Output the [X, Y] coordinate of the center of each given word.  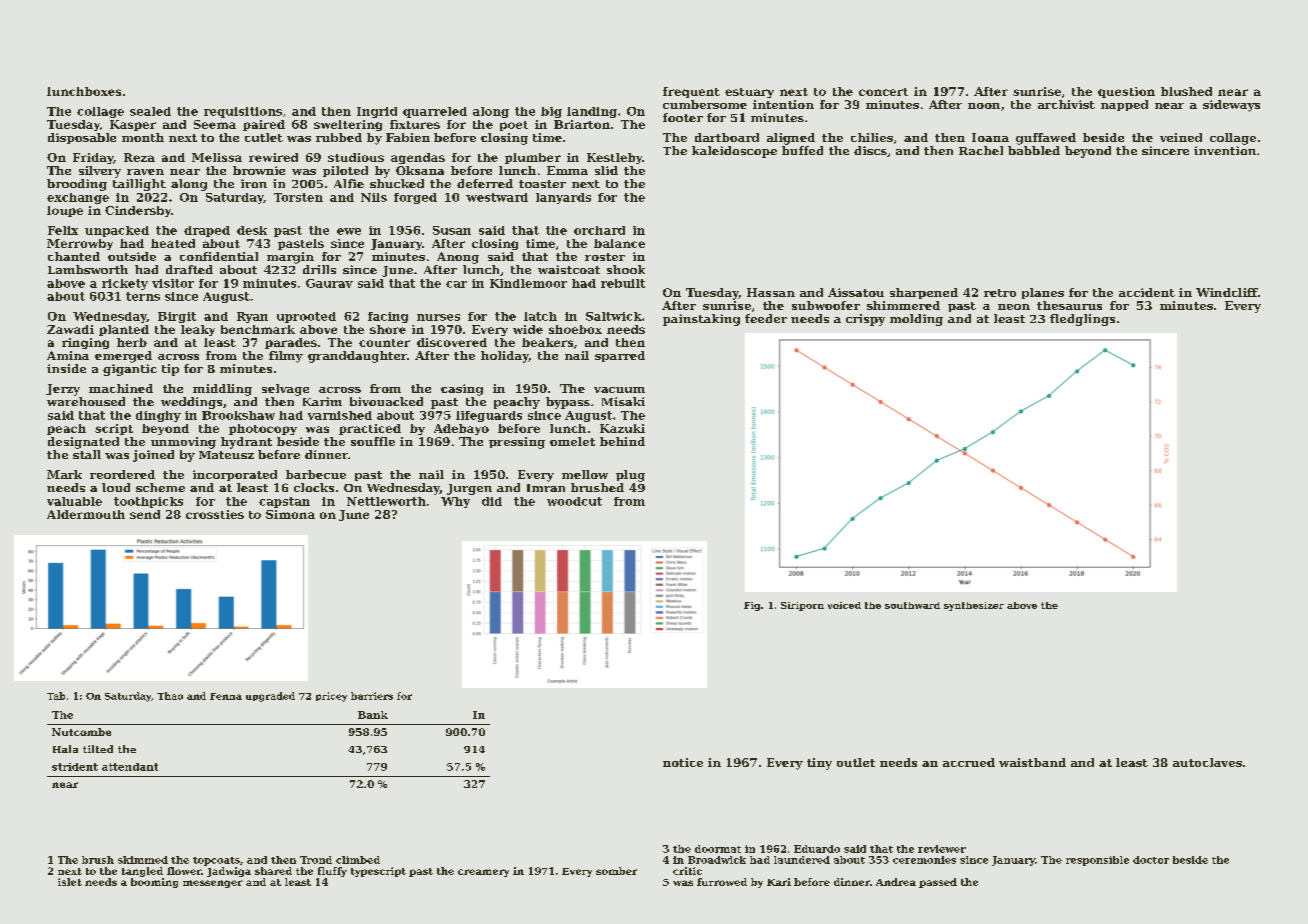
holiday [505, 357]
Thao [170, 696]
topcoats [216, 861]
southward [912, 605]
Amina [68, 355]
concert [883, 92]
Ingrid [377, 112]
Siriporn [802, 606]
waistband [1032, 762]
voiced [844, 605]
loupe [65, 211]
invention [1225, 150]
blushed [1186, 91]
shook [626, 269]
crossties [215, 514]
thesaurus [1069, 305]
